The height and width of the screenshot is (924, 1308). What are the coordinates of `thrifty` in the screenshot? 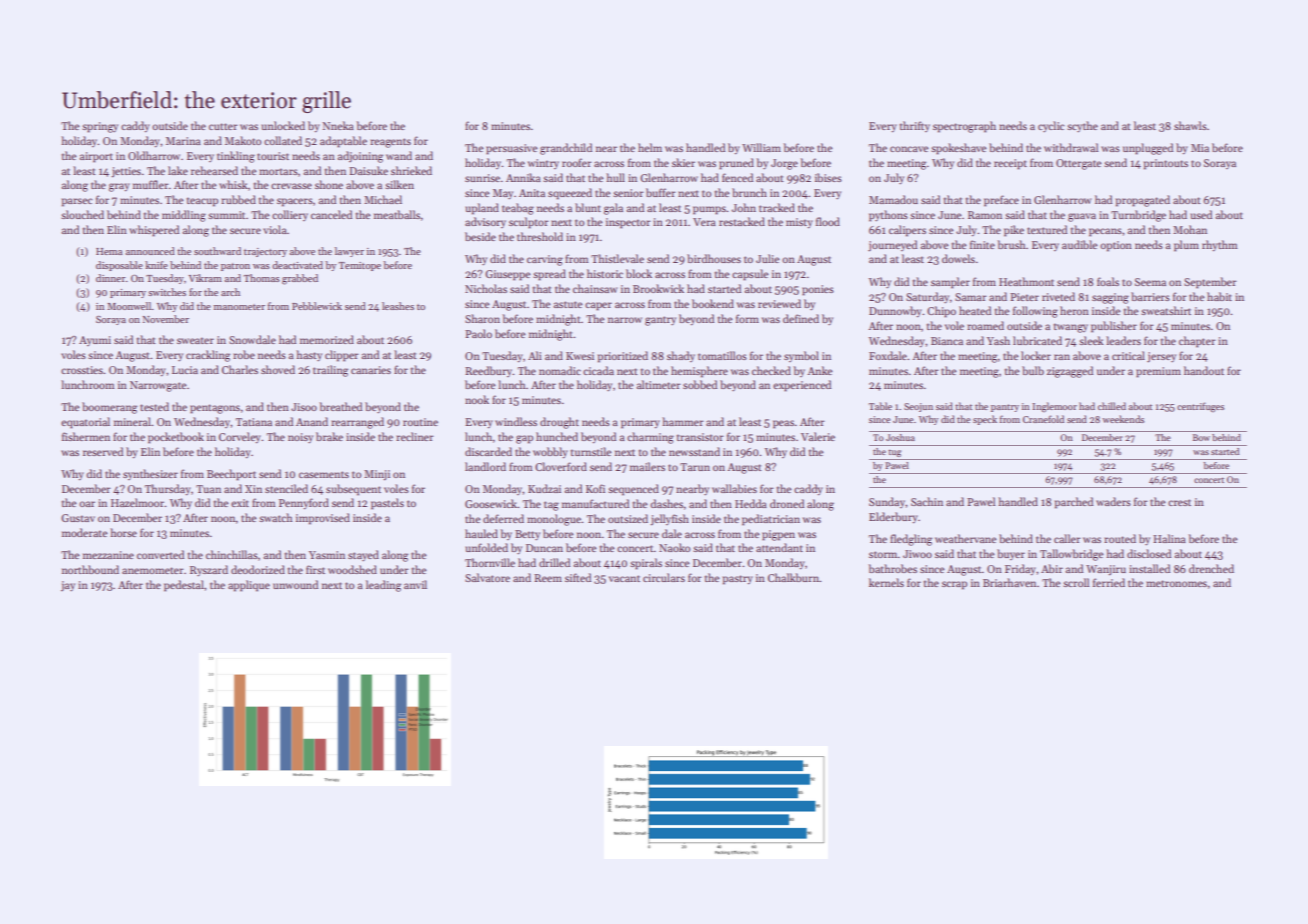 It's located at (915, 126).
